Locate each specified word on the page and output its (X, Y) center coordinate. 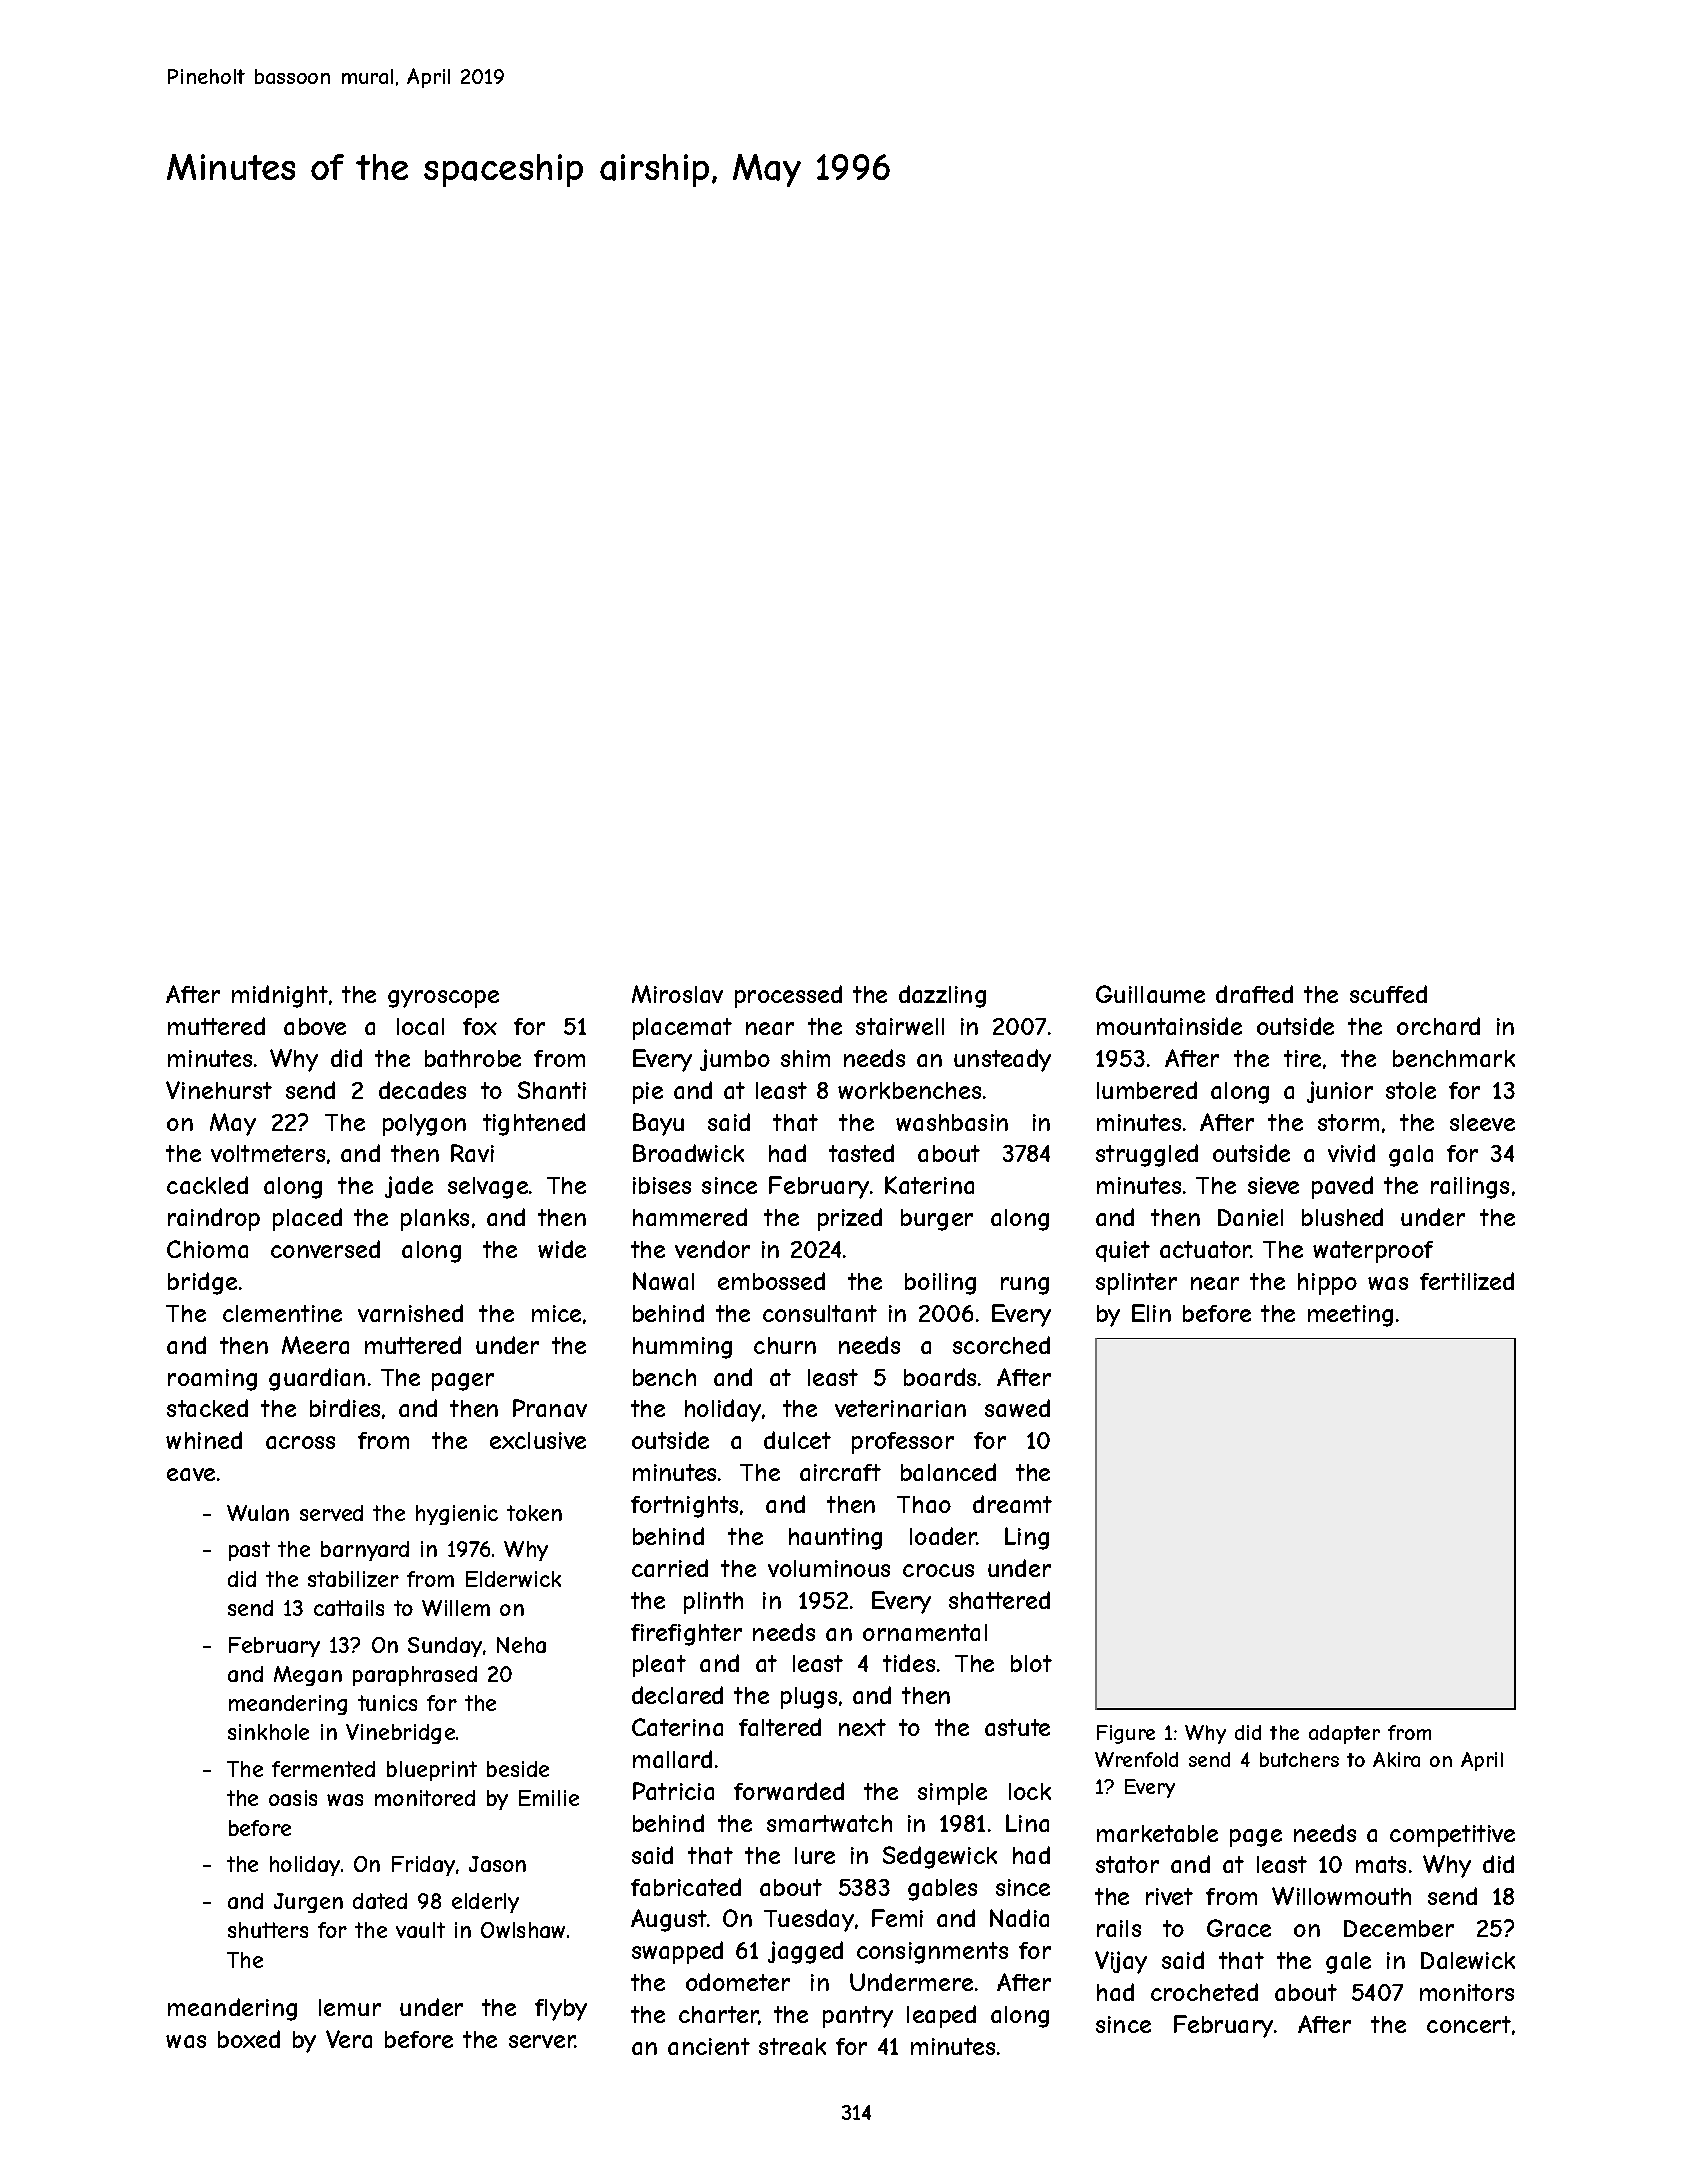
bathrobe (473, 1058)
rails (1119, 1928)
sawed (1017, 1408)
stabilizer (353, 1579)
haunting (835, 1539)
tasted (861, 1153)
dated (380, 1901)
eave (191, 1474)
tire (1302, 1058)
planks (435, 1220)
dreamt (1012, 1504)
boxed (249, 2039)
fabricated (686, 1887)
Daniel (1250, 1217)
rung (1025, 1286)
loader (943, 1536)
